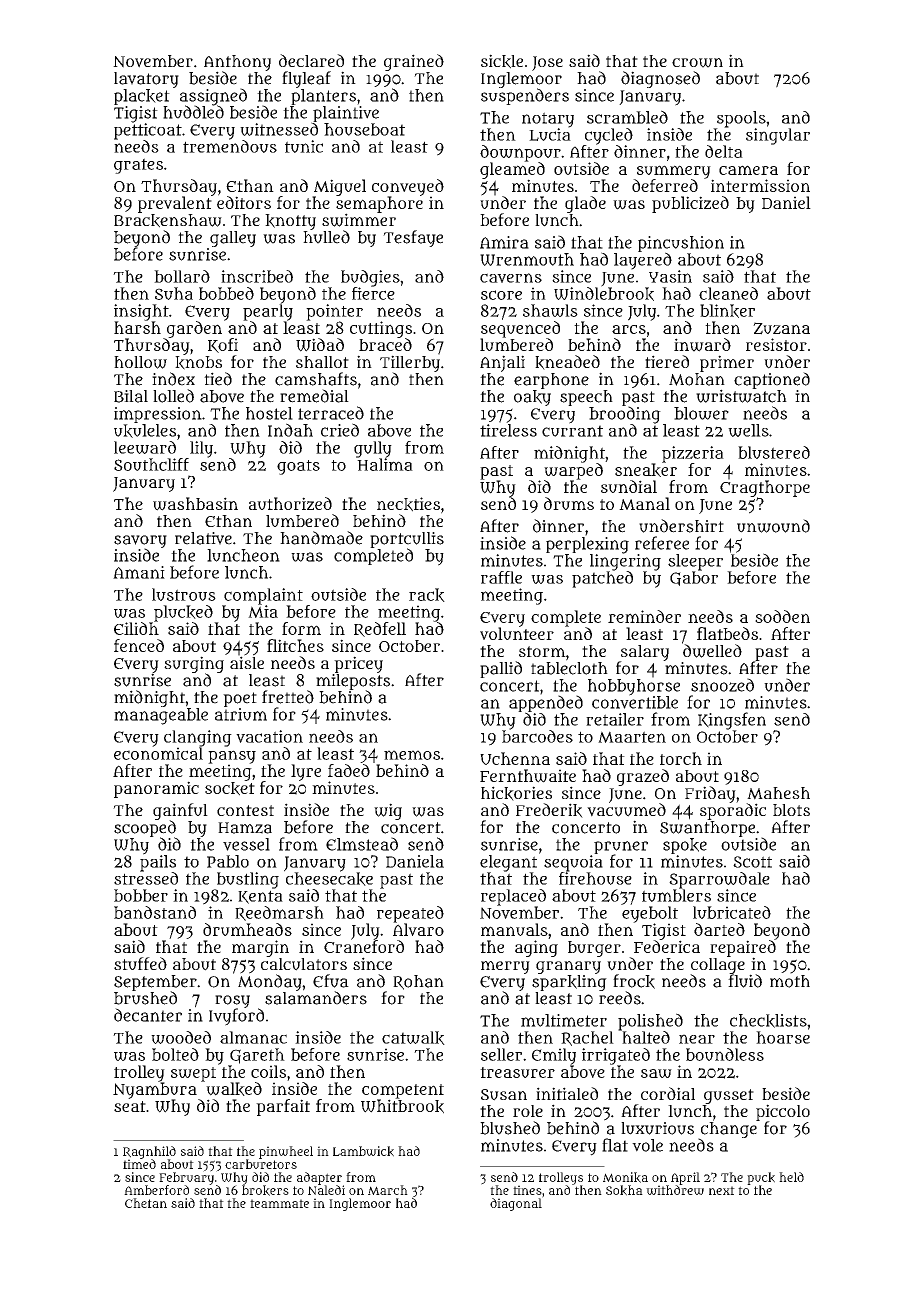 This page has height=1308, width=924. What do you see at coordinates (279, 913) in the page?
I see `Reedmarsh` at bounding box center [279, 913].
